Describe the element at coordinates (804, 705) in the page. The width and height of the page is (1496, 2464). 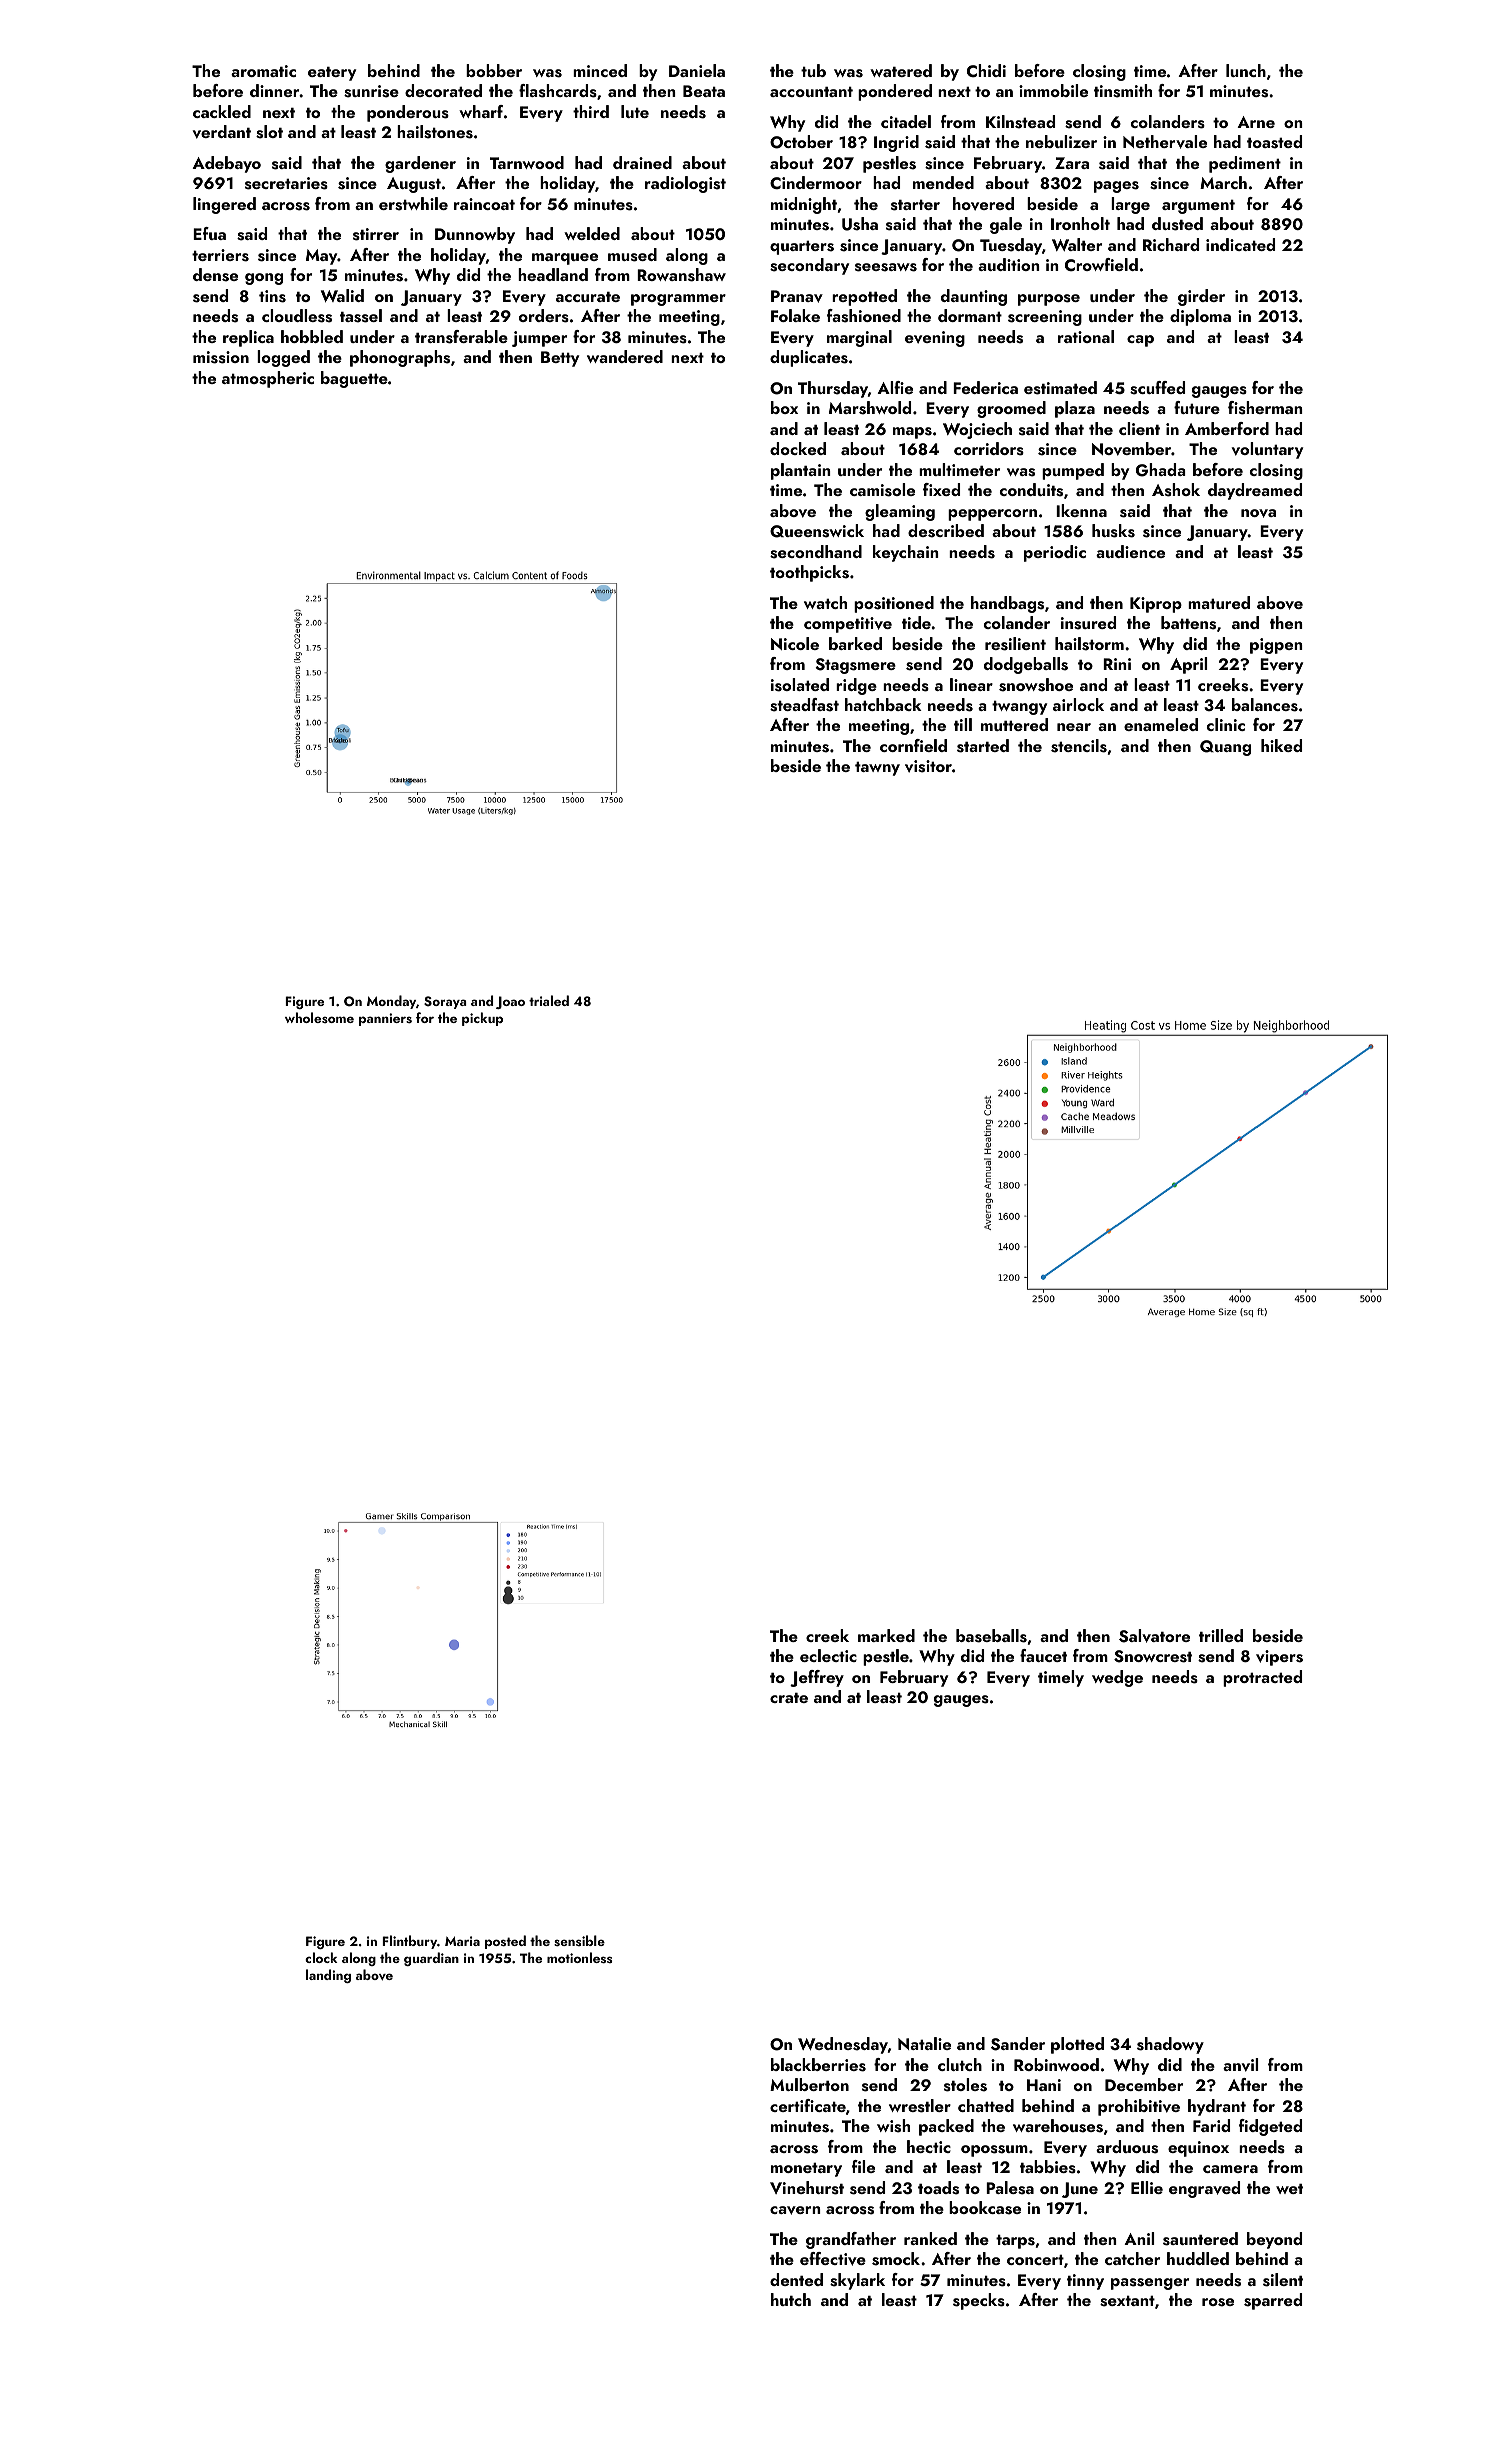
I see `steadfast` at that location.
